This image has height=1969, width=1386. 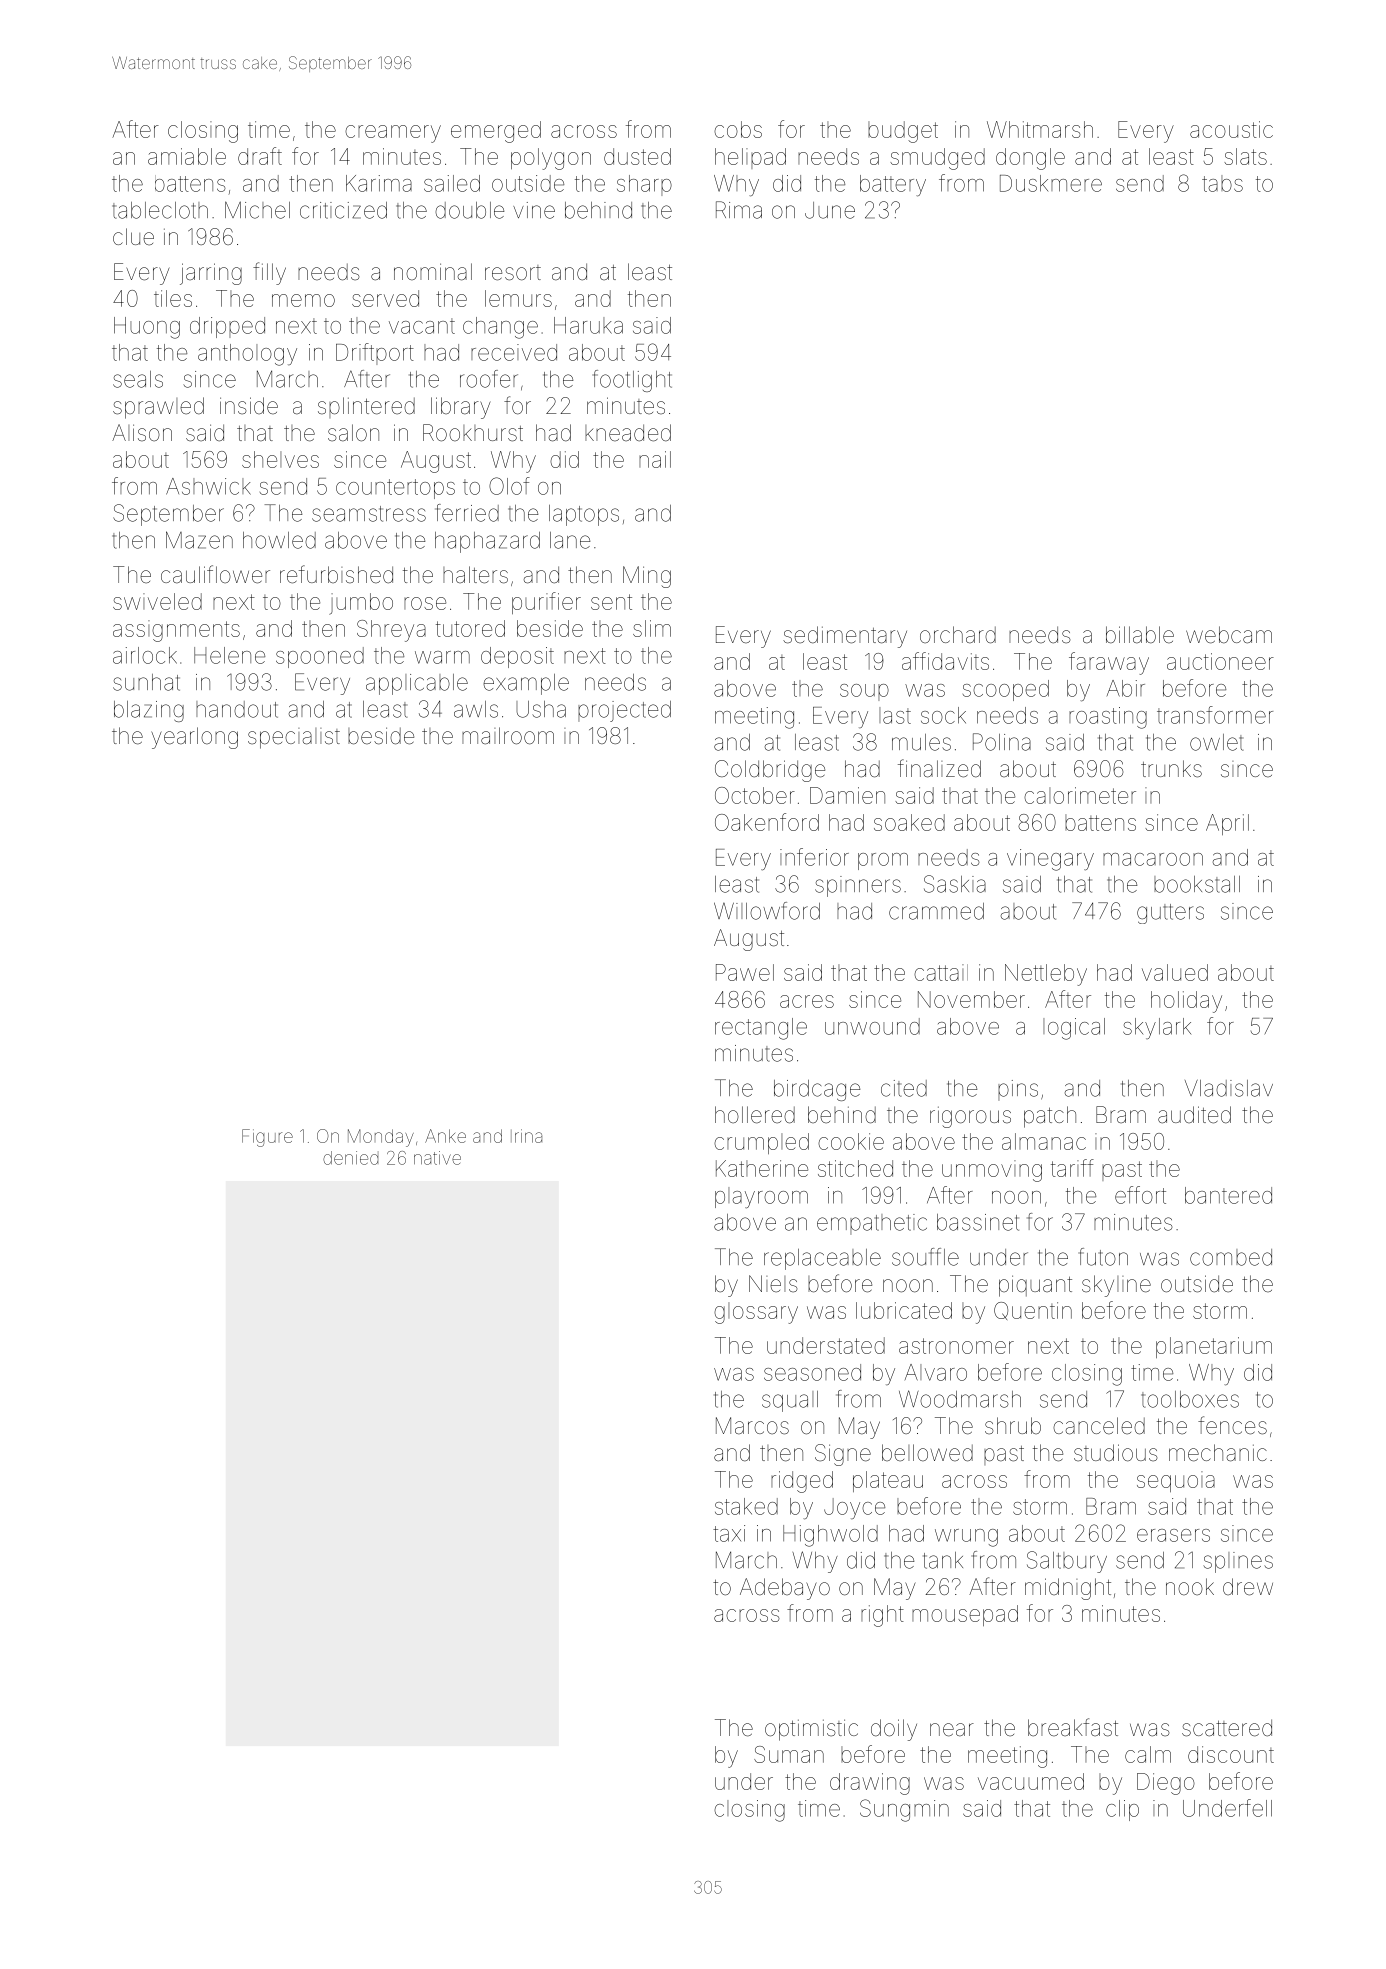 I want to click on Irina, so click(x=526, y=1136).
